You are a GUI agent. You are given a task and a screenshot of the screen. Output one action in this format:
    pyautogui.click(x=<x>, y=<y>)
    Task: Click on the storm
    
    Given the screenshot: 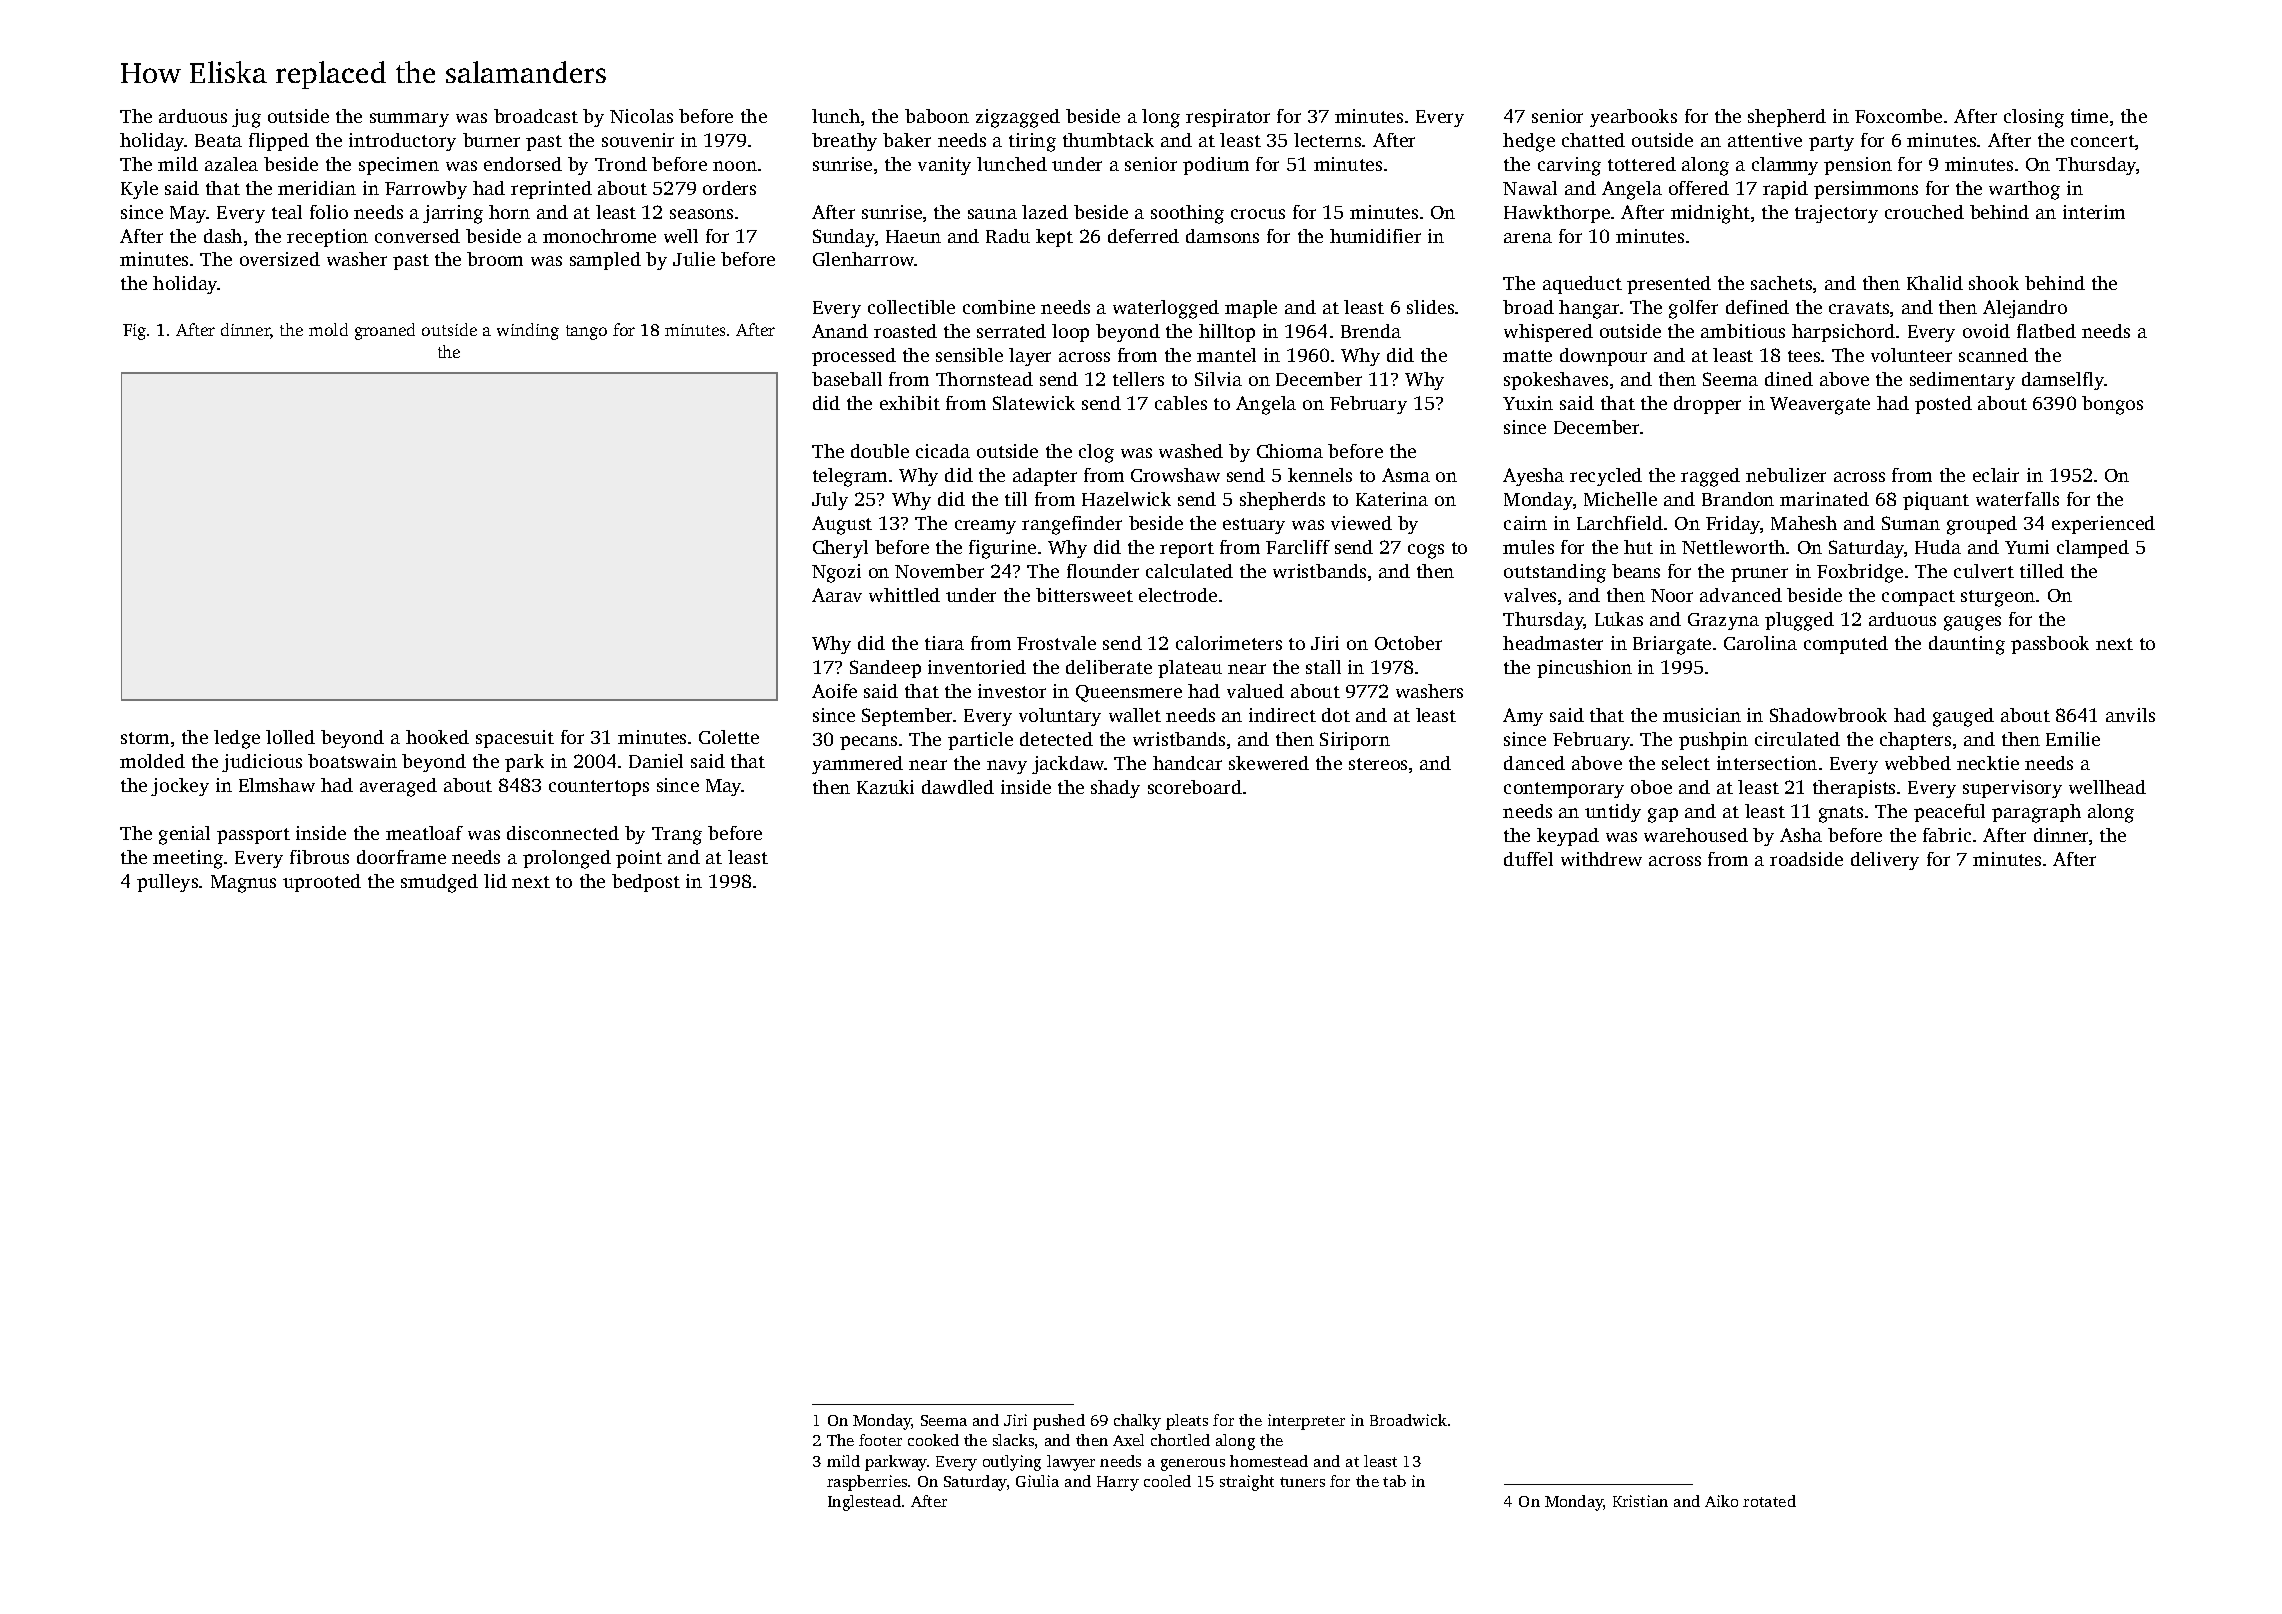 What is the action you would take?
    pyautogui.click(x=145, y=738)
